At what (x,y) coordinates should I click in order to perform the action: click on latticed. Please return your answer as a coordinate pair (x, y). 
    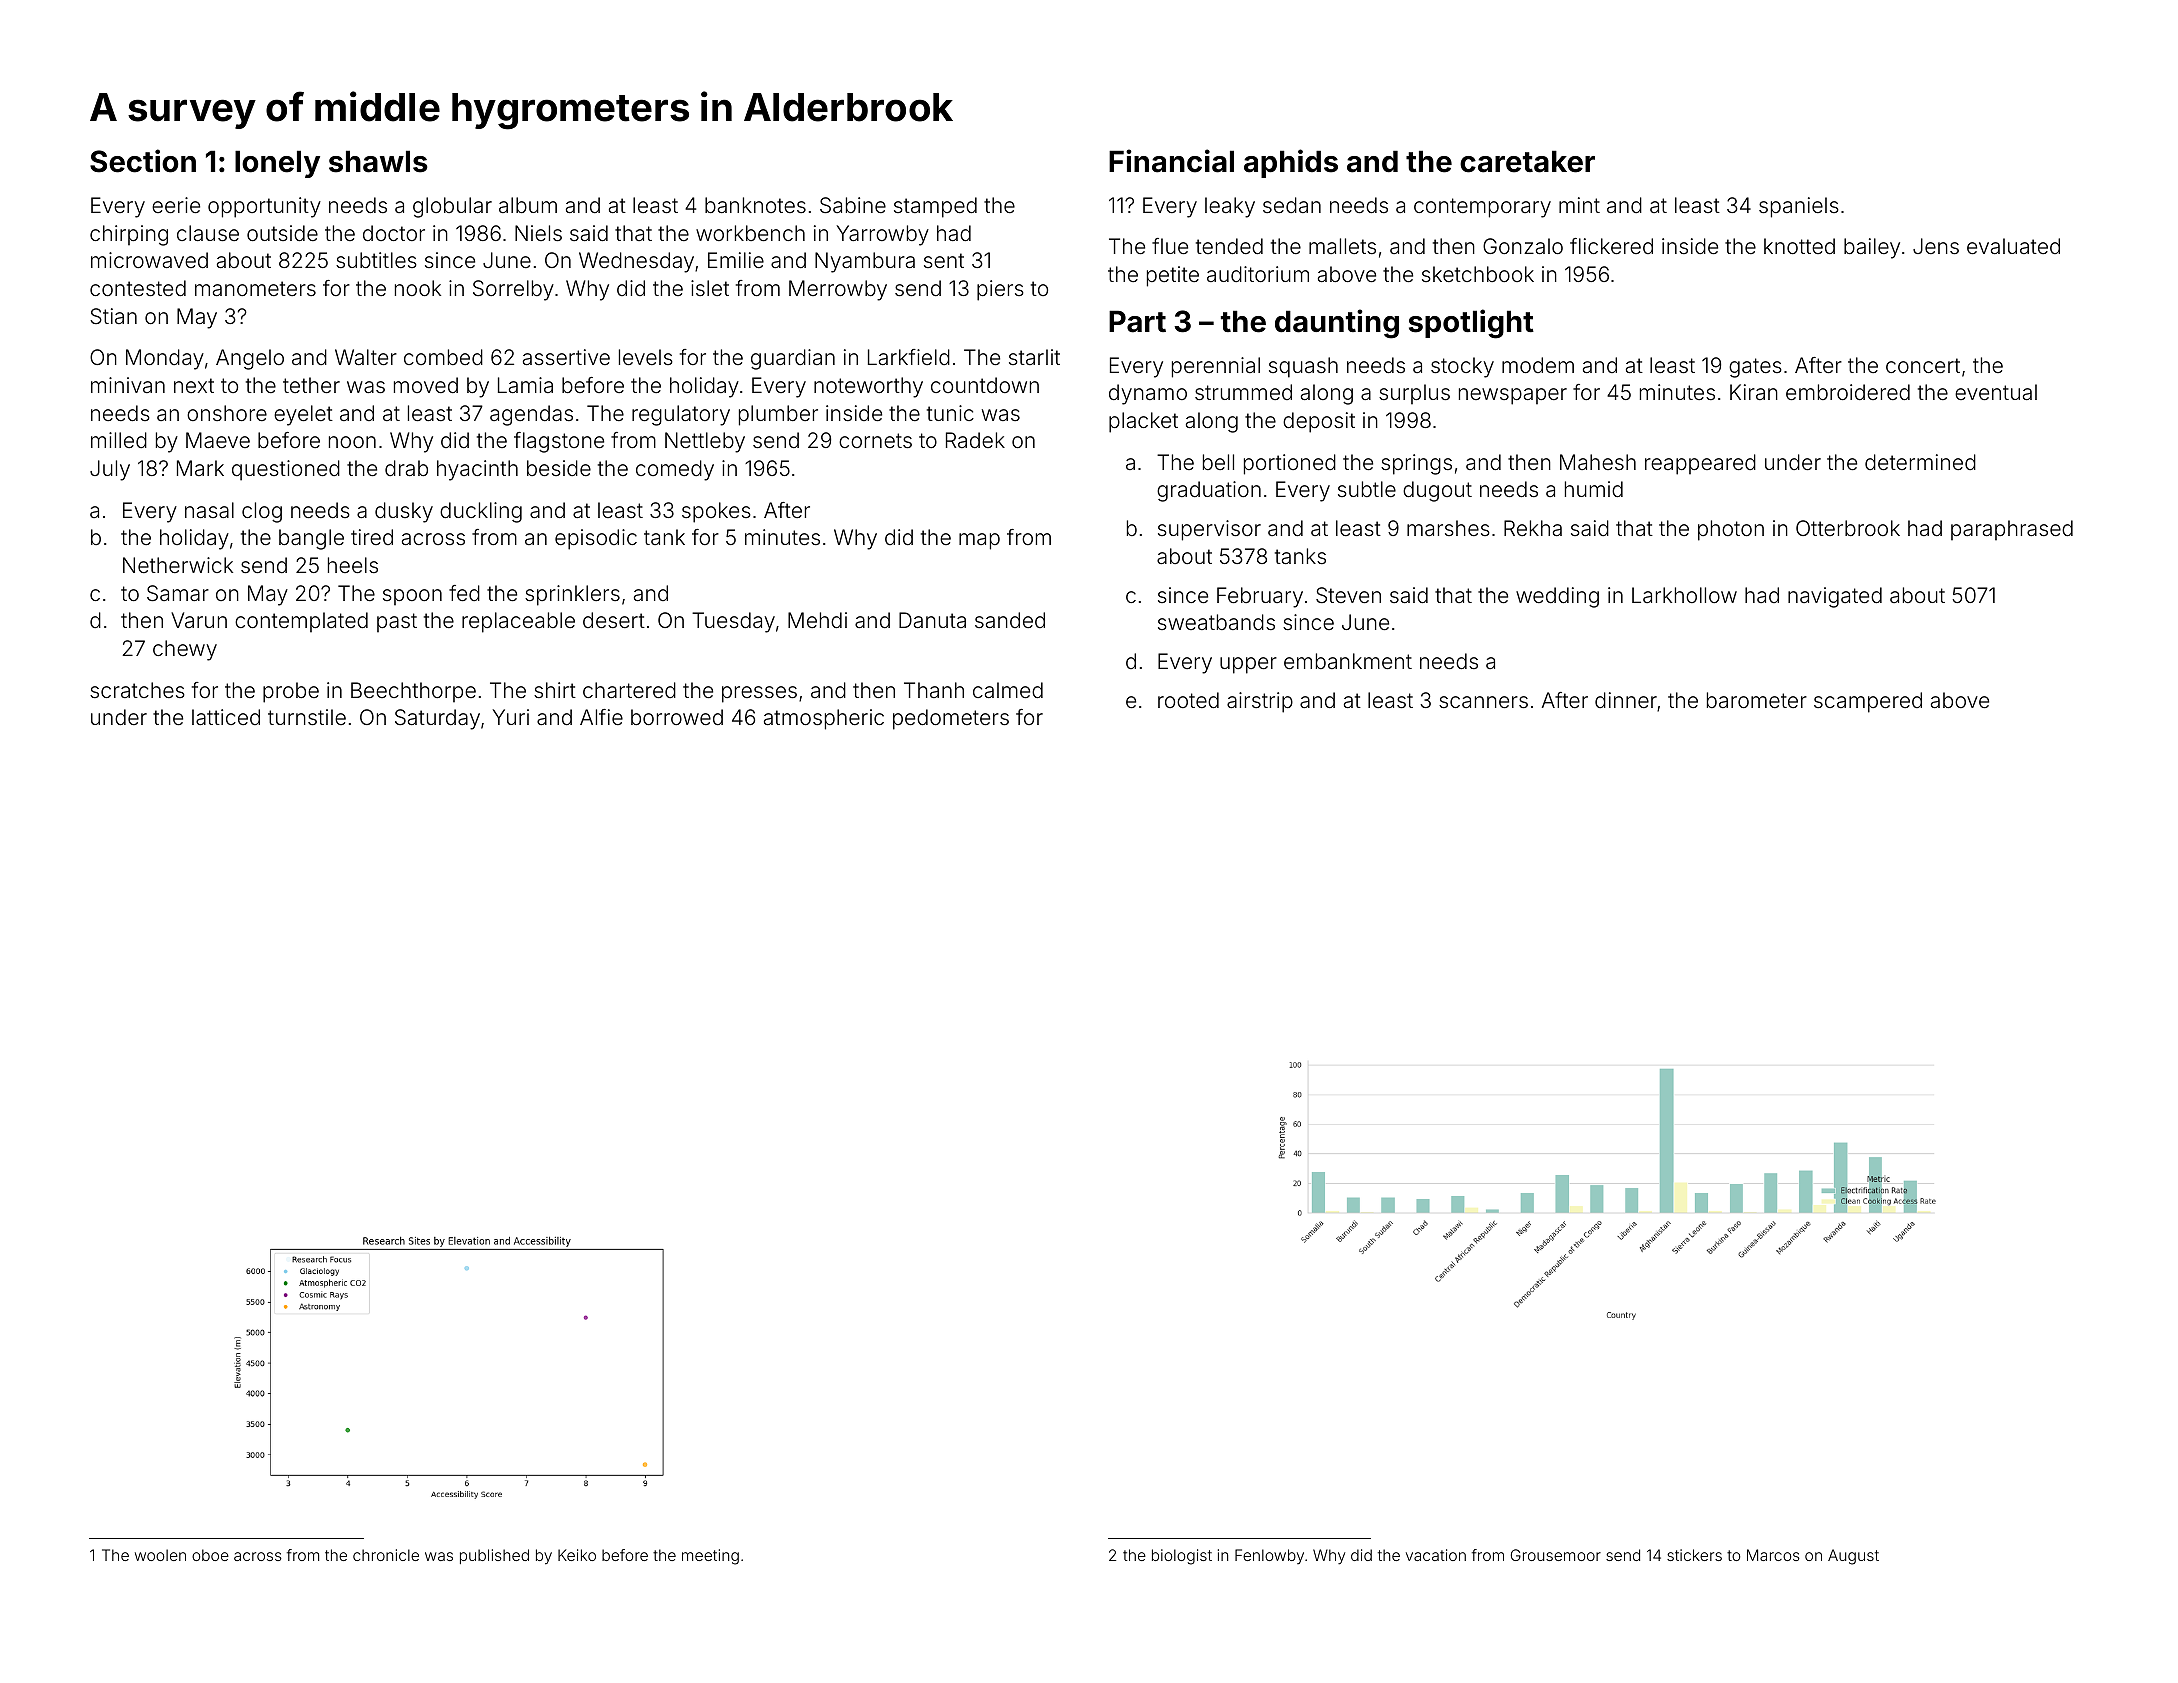
    Looking at the image, I should click on (226, 717).
